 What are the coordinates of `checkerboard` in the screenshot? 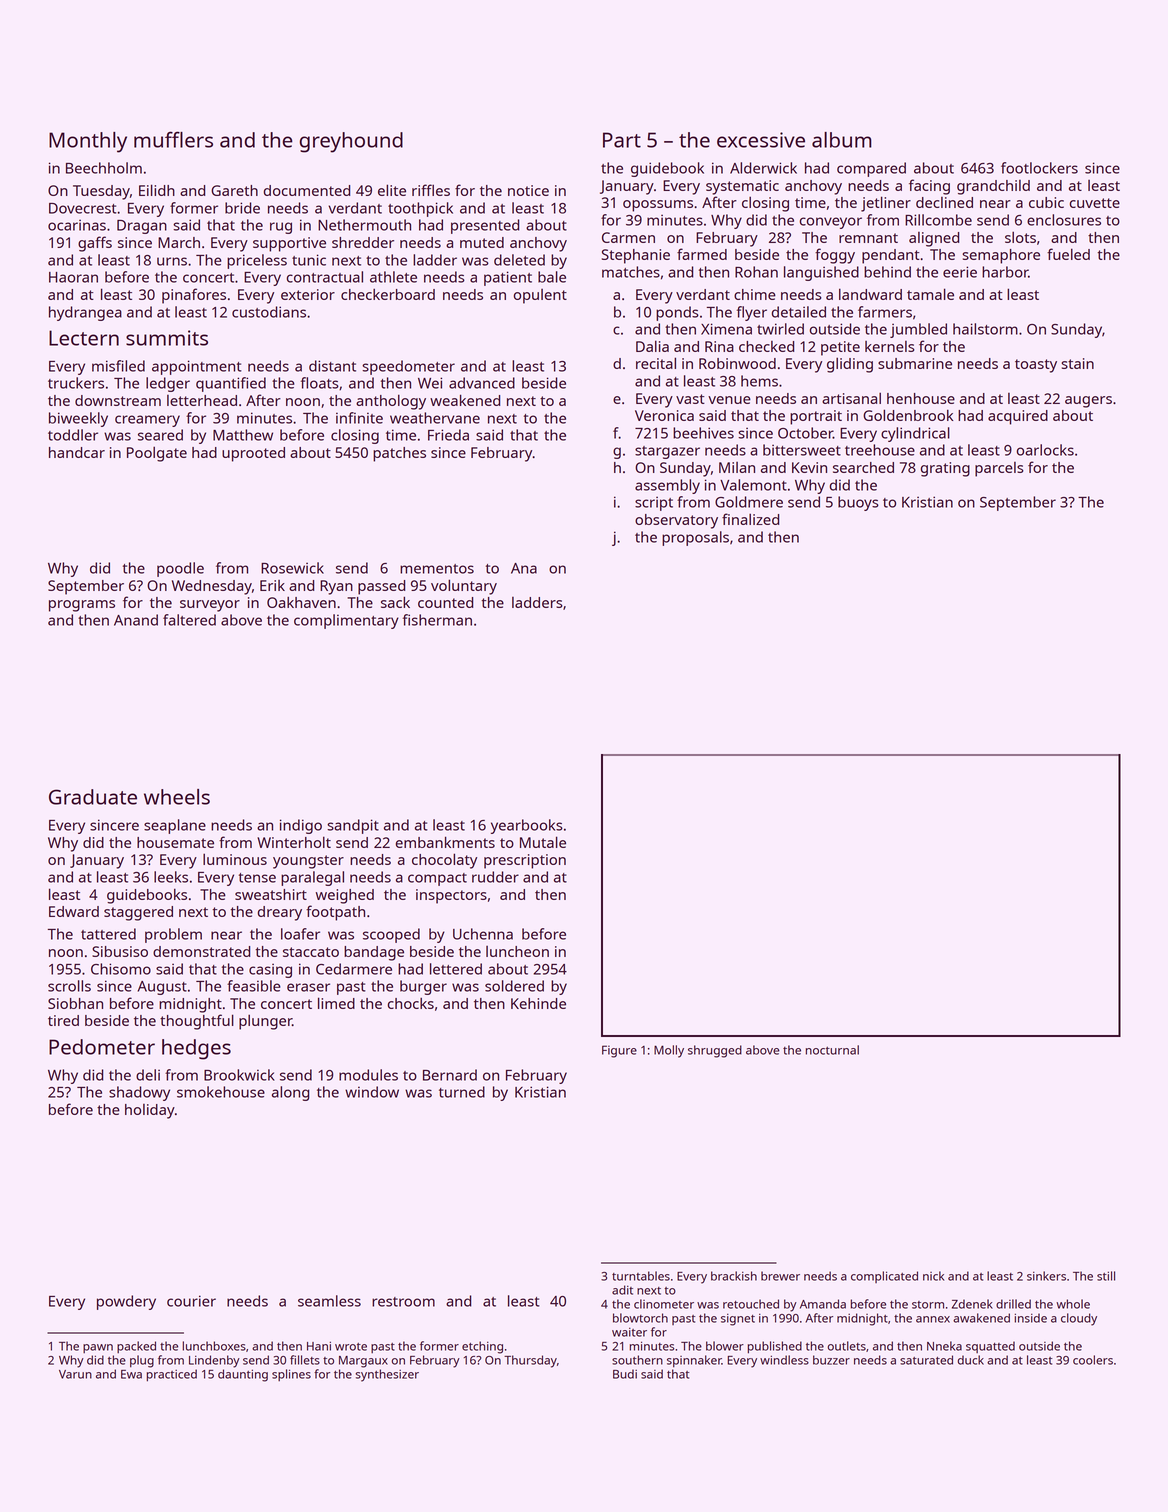 It's located at (388, 294).
